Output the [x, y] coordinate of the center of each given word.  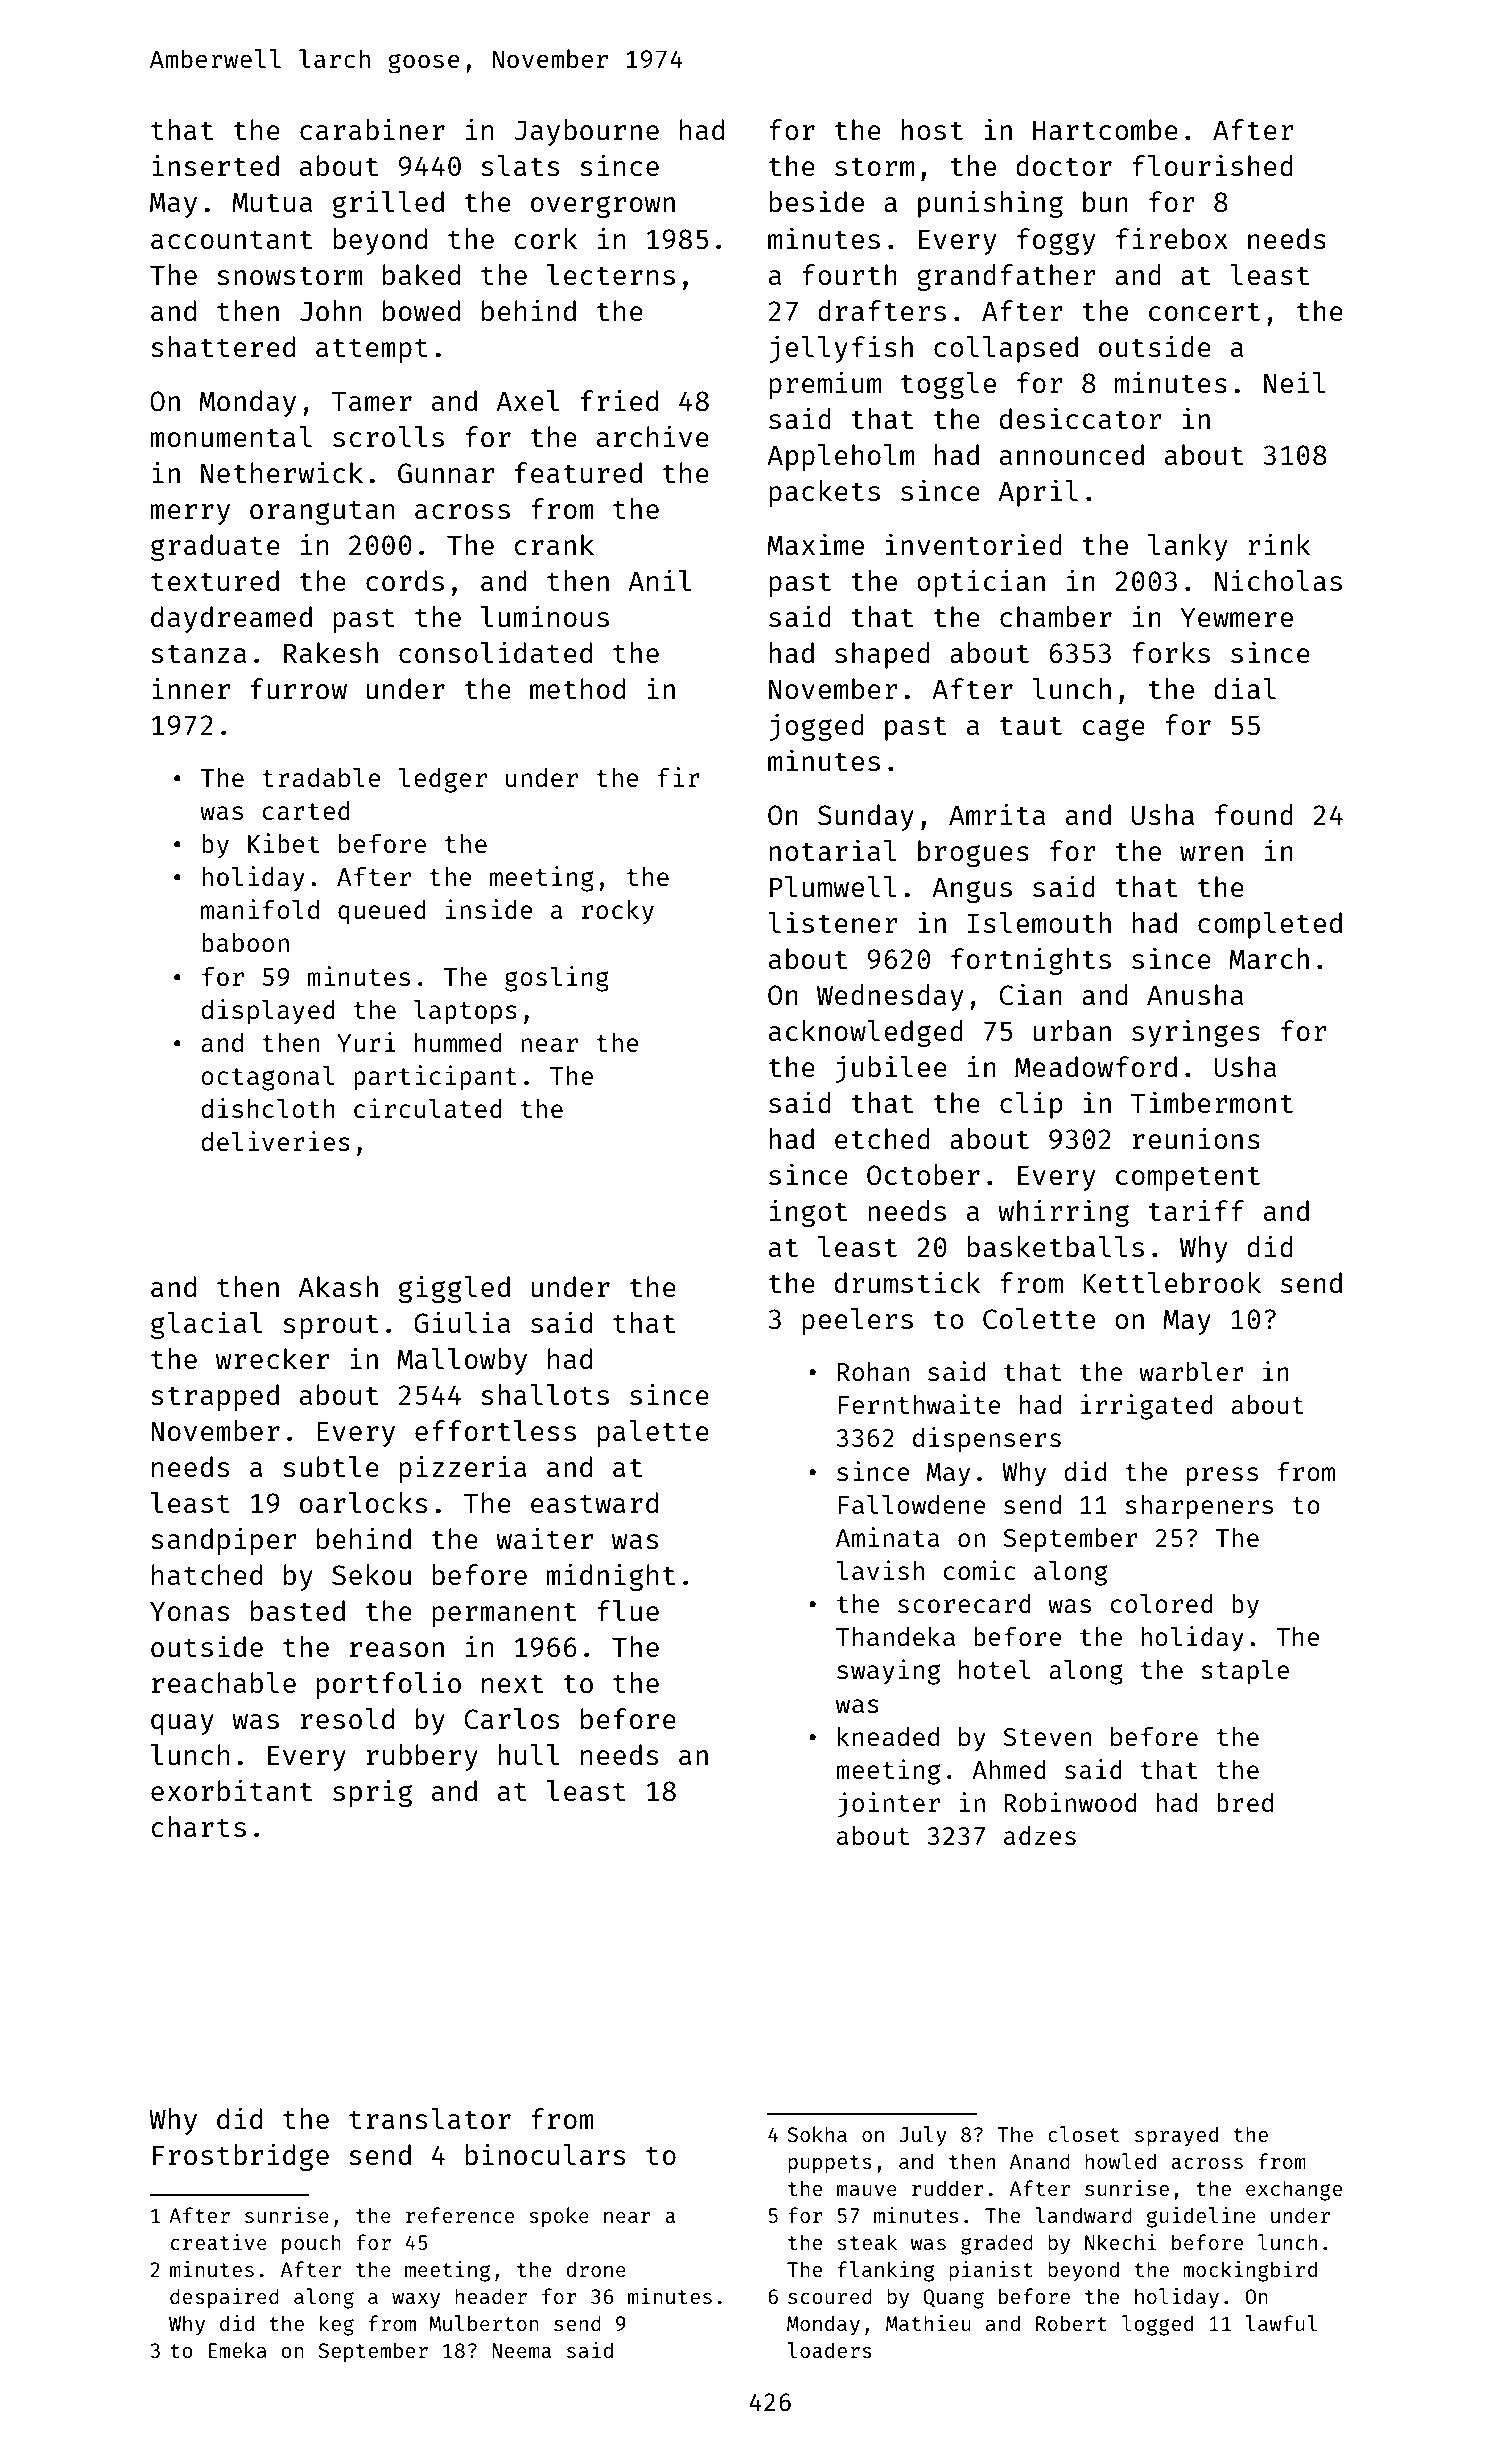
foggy [1056, 241]
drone [596, 2269]
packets [824, 493]
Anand [1040, 2161]
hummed [458, 1042]
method [577, 688]
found [1254, 814]
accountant [231, 240]
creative [219, 2242]
